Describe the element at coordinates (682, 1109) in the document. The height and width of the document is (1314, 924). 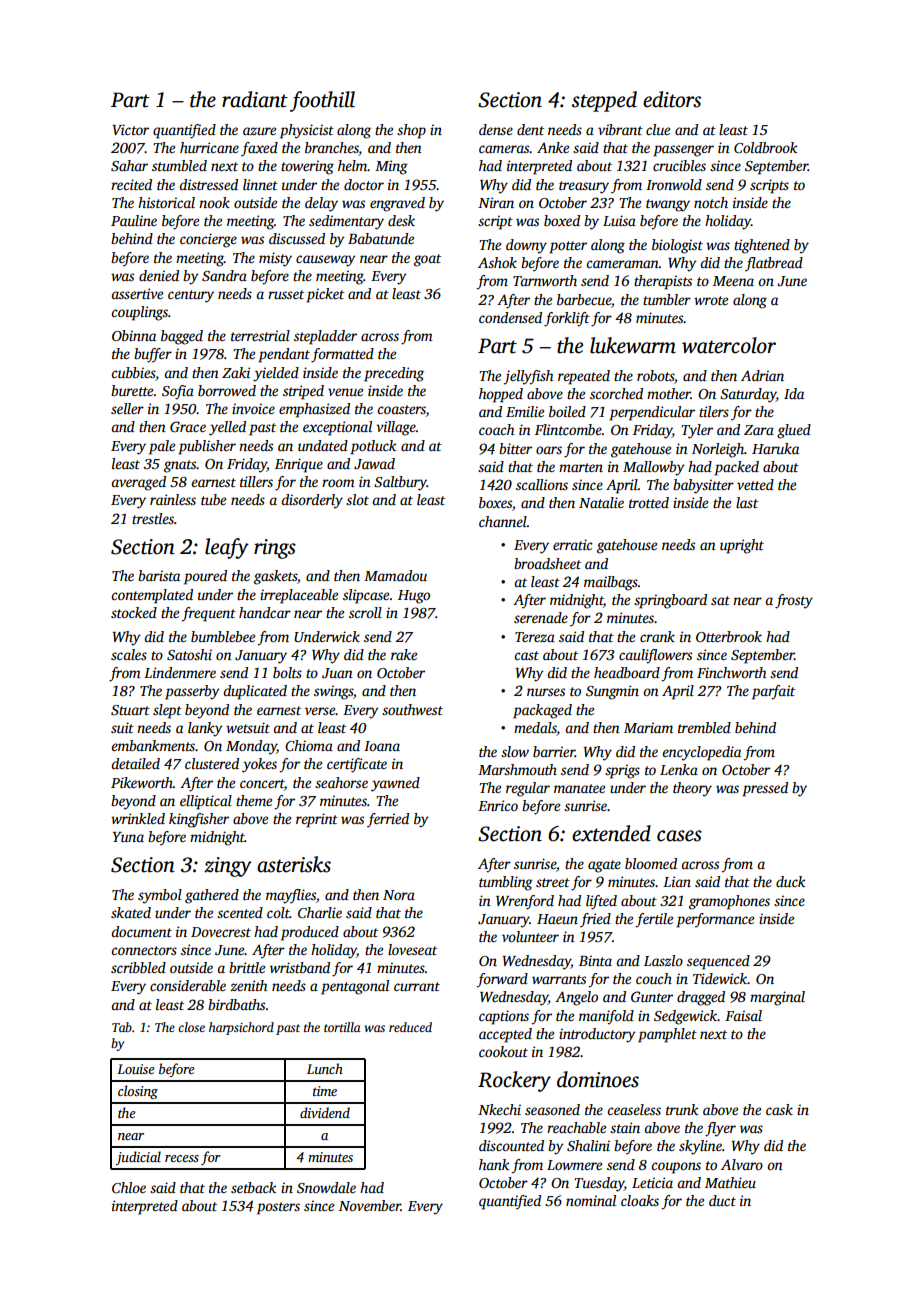
I see `trunk` at that location.
